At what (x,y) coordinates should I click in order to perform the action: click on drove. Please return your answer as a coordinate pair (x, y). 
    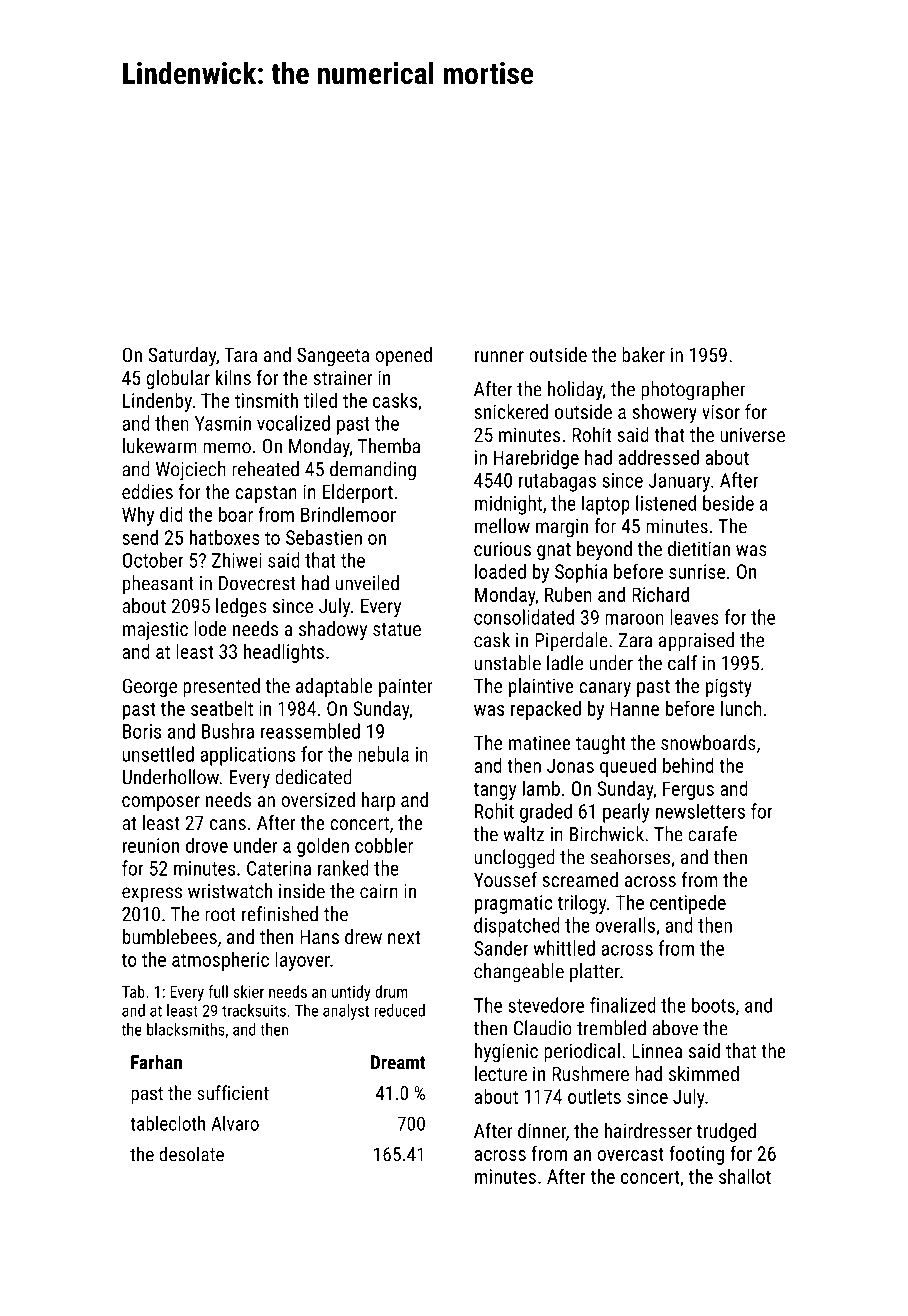
    Looking at the image, I should click on (207, 845).
